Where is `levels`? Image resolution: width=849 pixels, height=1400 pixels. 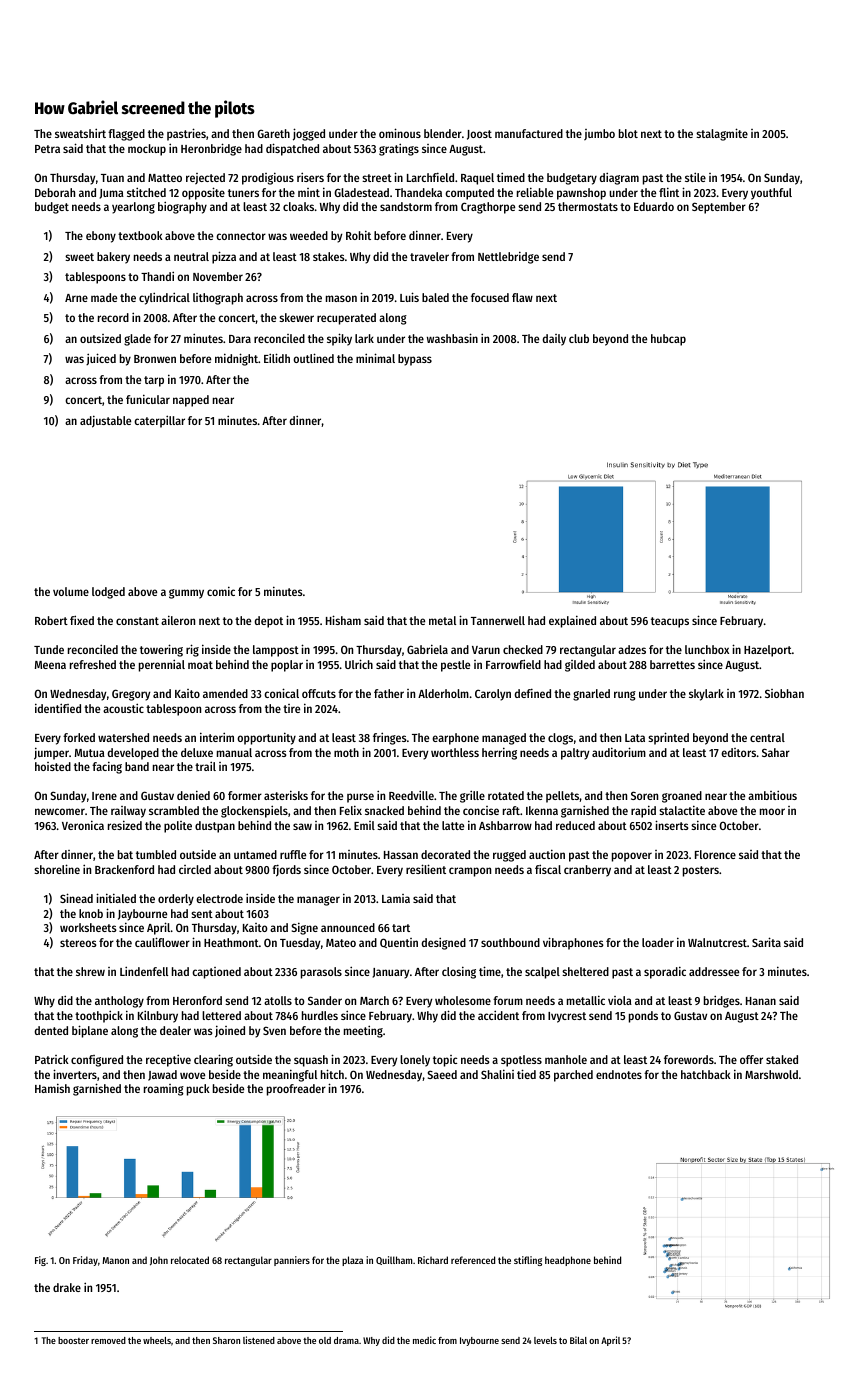 levels is located at coordinates (545, 1340).
